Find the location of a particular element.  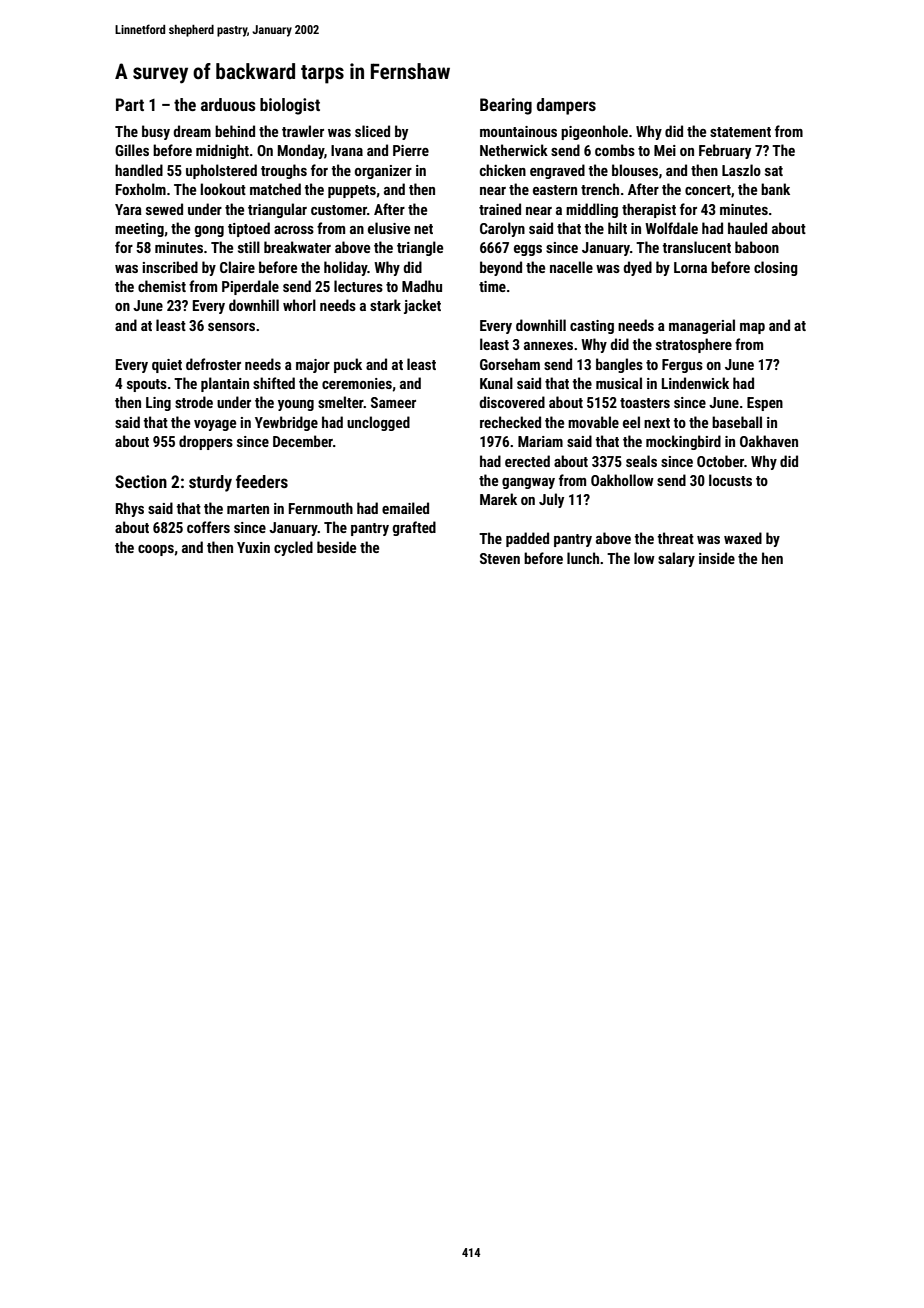

erected is located at coordinates (527, 461).
